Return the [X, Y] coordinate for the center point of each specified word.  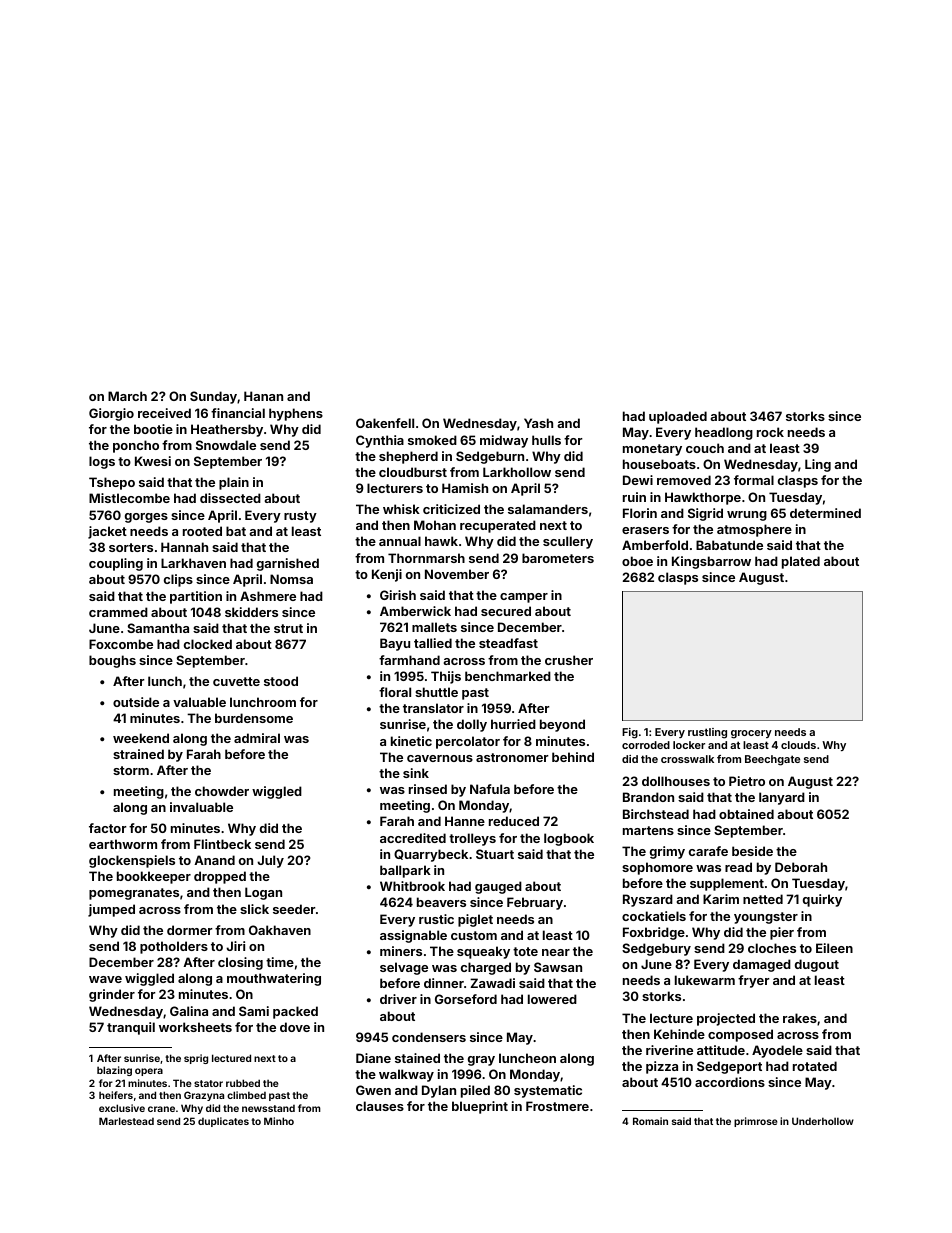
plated [801, 562]
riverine [669, 1050]
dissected [230, 498]
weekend [141, 738]
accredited [413, 838]
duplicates [223, 1122]
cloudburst [413, 472]
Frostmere [557, 1106]
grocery [751, 734]
